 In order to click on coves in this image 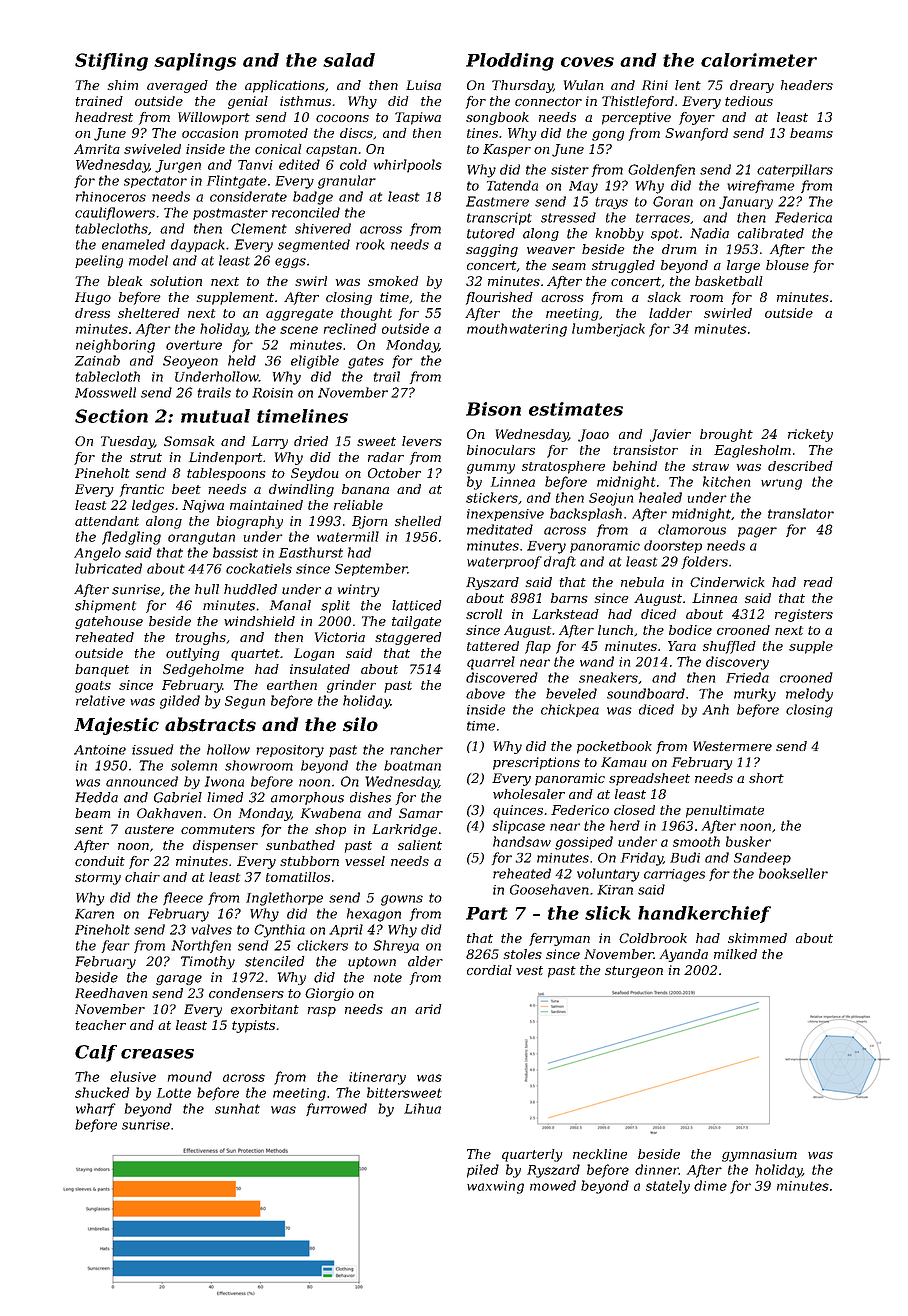, I will do `click(587, 62)`.
